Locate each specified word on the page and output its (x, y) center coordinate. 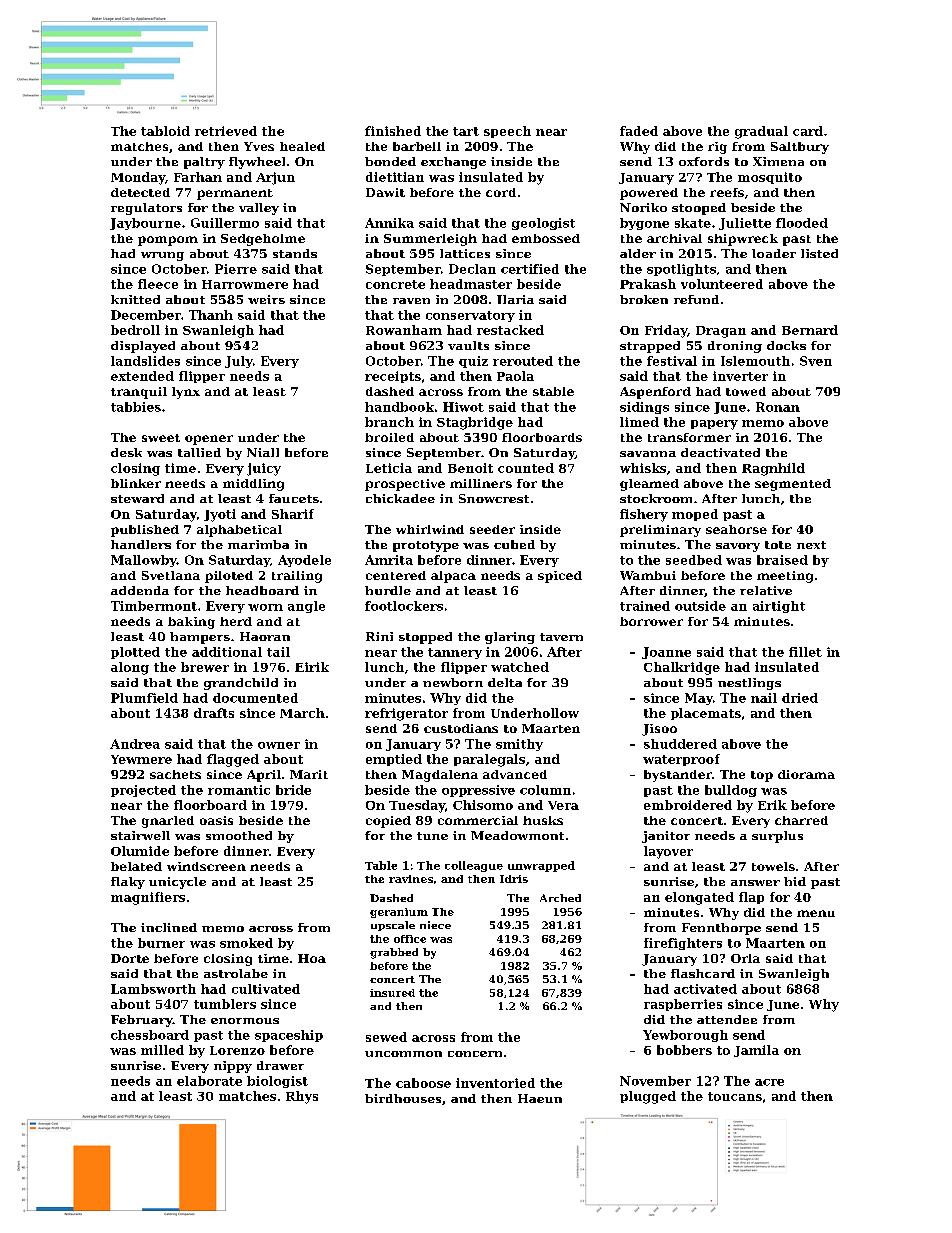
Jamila (756, 1051)
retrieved (226, 131)
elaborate (209, 1081)
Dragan (721, 332)
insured (392, 993)
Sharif (293, 514)
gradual (761, 132)
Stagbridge (475, 423)
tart (466, 131)
